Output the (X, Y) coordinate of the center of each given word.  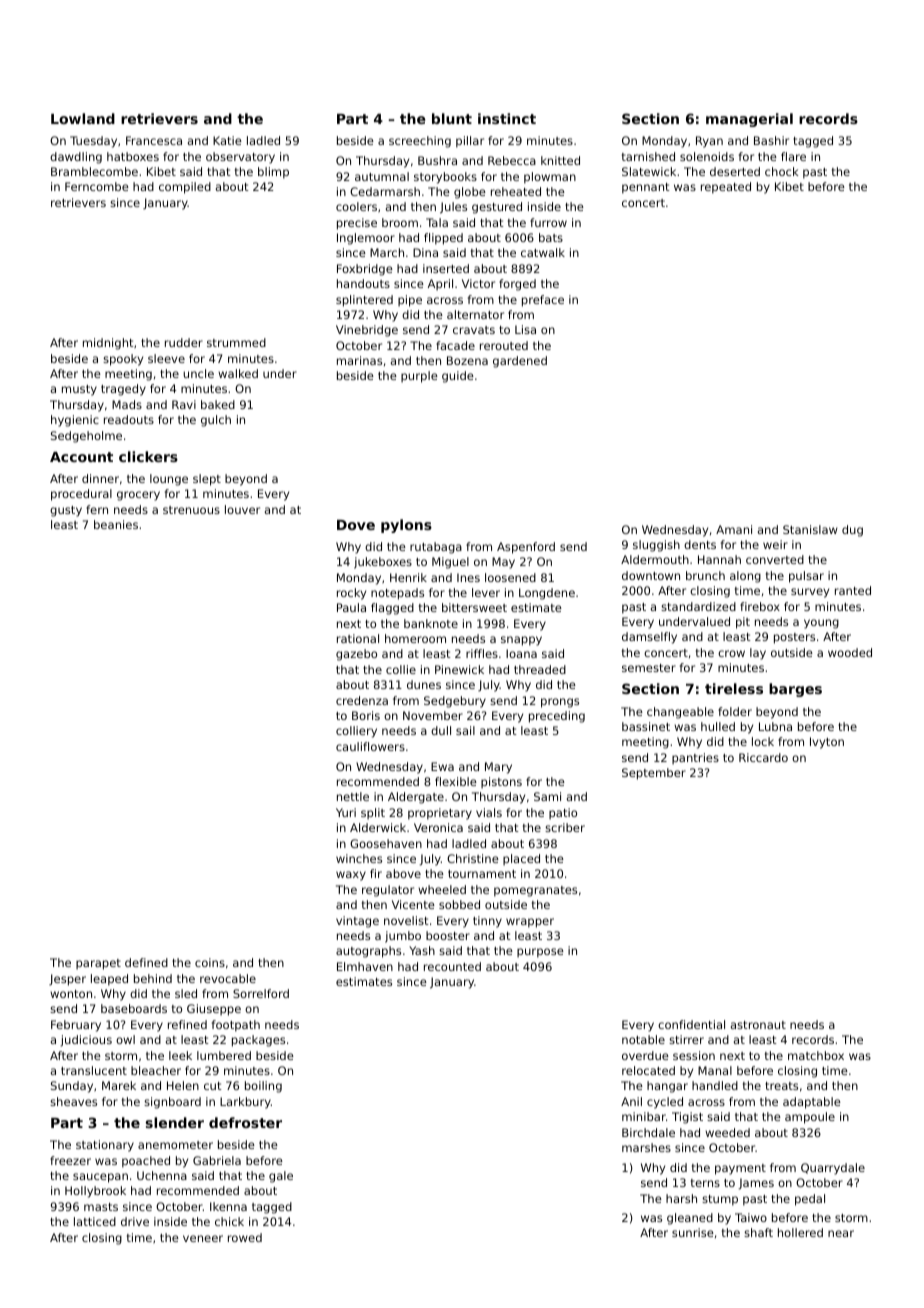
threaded (540, 669)
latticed (95, 1221)
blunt (452, 118)
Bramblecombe (94, 171)
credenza (362, 700)
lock (763, 741)
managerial (749, 120)
